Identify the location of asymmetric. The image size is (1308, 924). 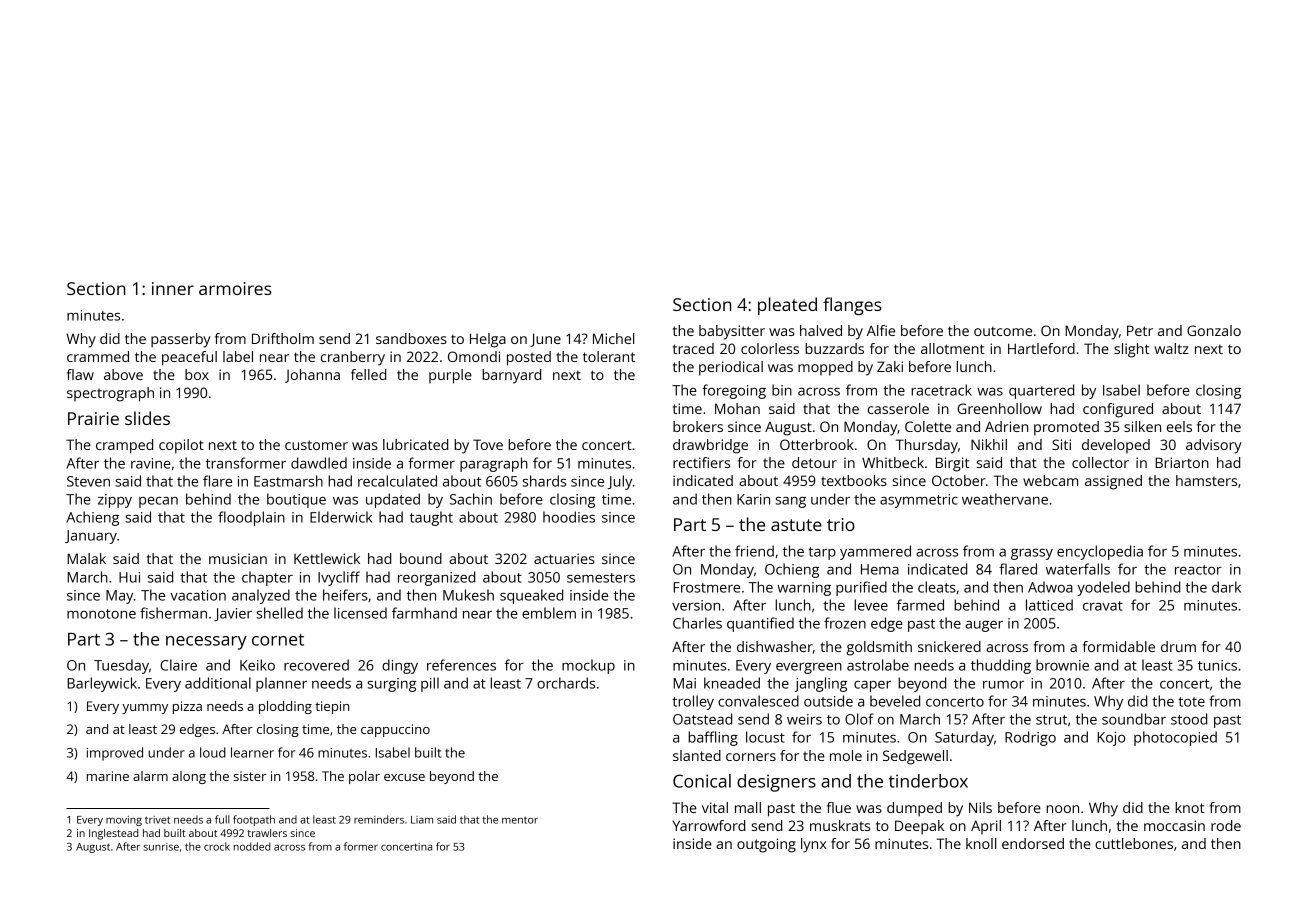
(919, 501).
